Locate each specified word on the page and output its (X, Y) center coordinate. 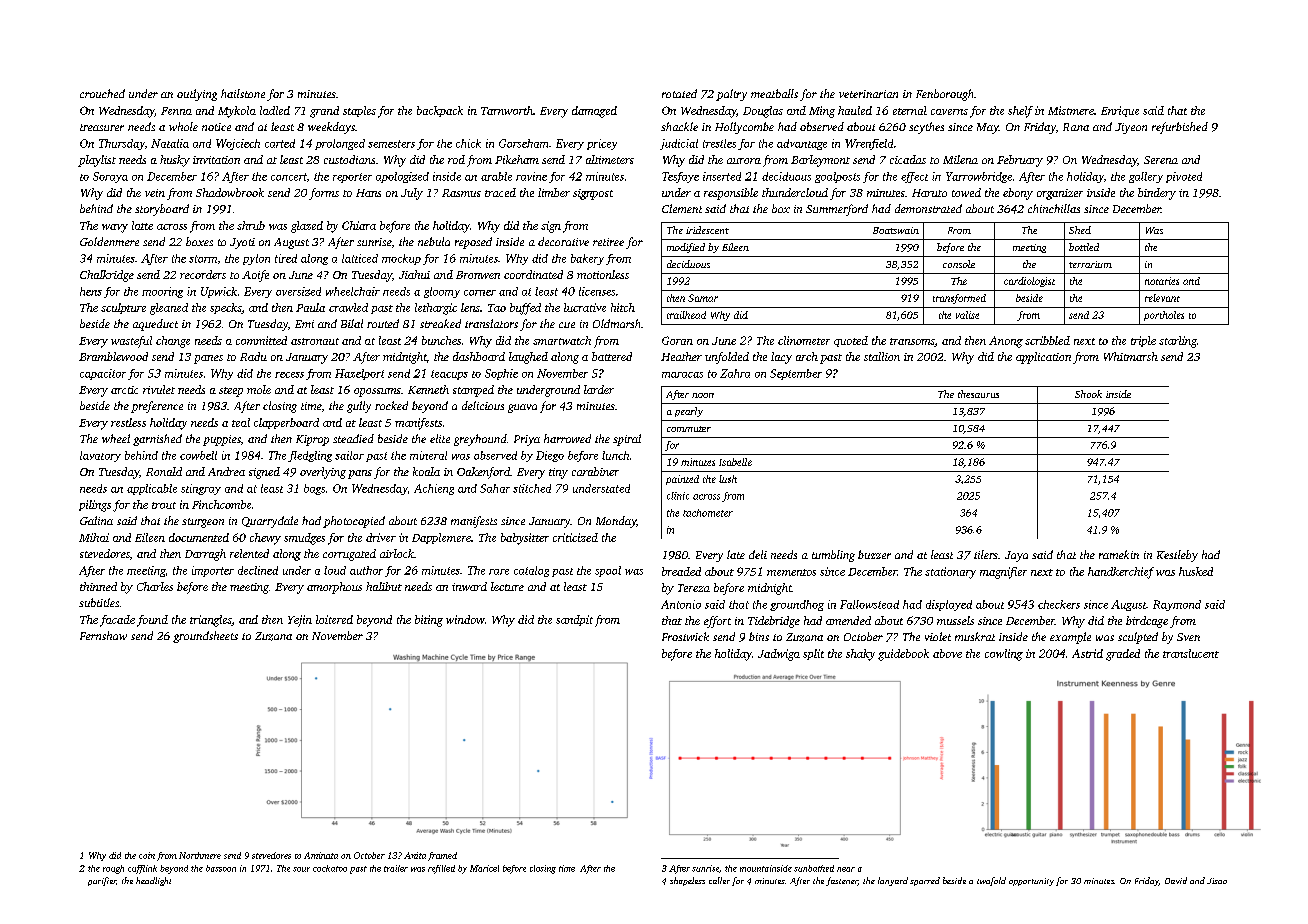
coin (147, 855)
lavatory (100, 456)
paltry (731, 95)
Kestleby (1177, 556)
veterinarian (868, 94)
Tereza (694, 588)
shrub (251, 225)
